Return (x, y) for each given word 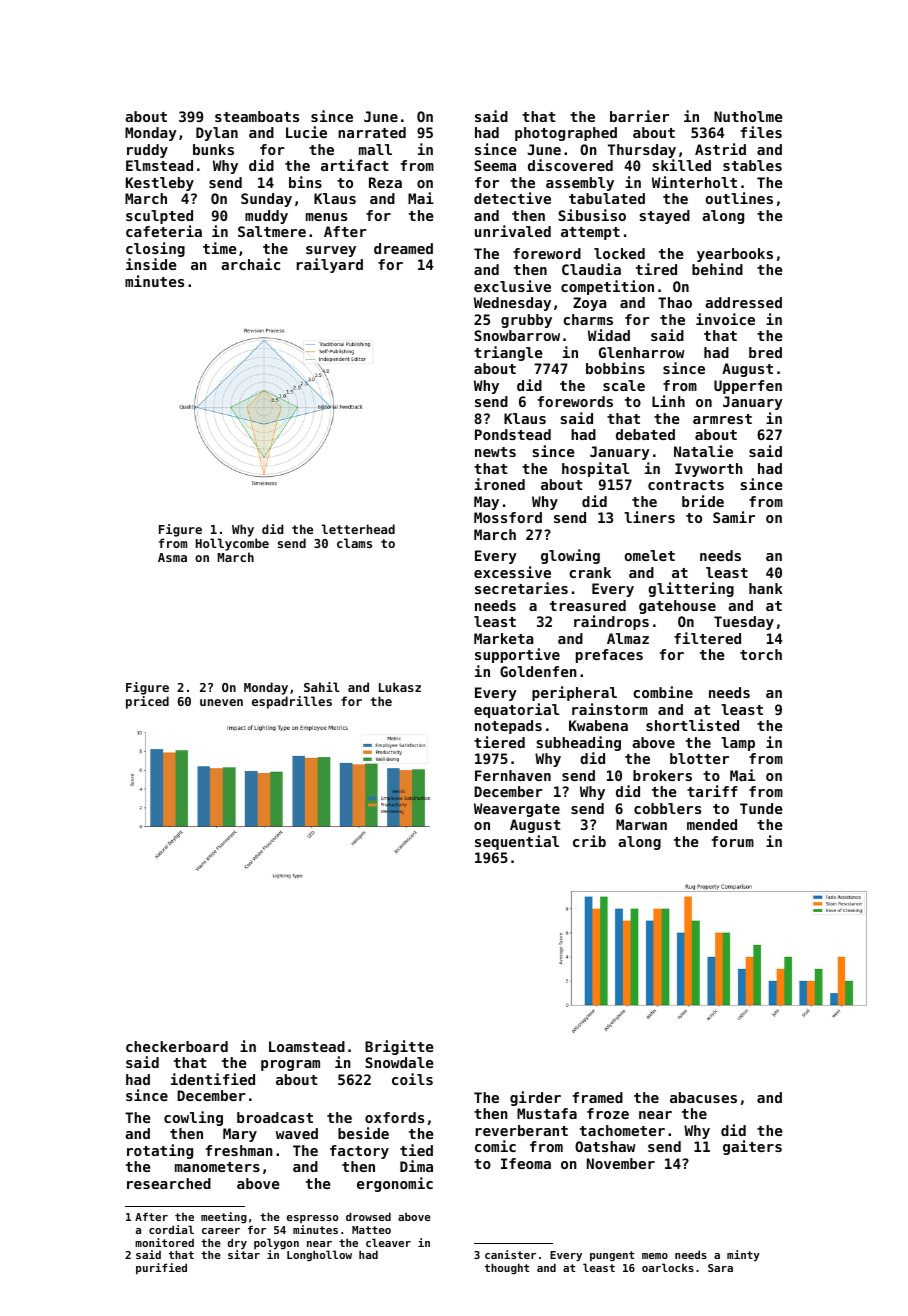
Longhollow (319, 1255)
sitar (244, 1254)
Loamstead (307, 1046)
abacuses (703, 1097)
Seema (495, 165)
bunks (213, 149)
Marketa (504, 638)
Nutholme (748, 116)
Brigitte (399, 1047)
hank (766, 588)
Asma (172, 557)
